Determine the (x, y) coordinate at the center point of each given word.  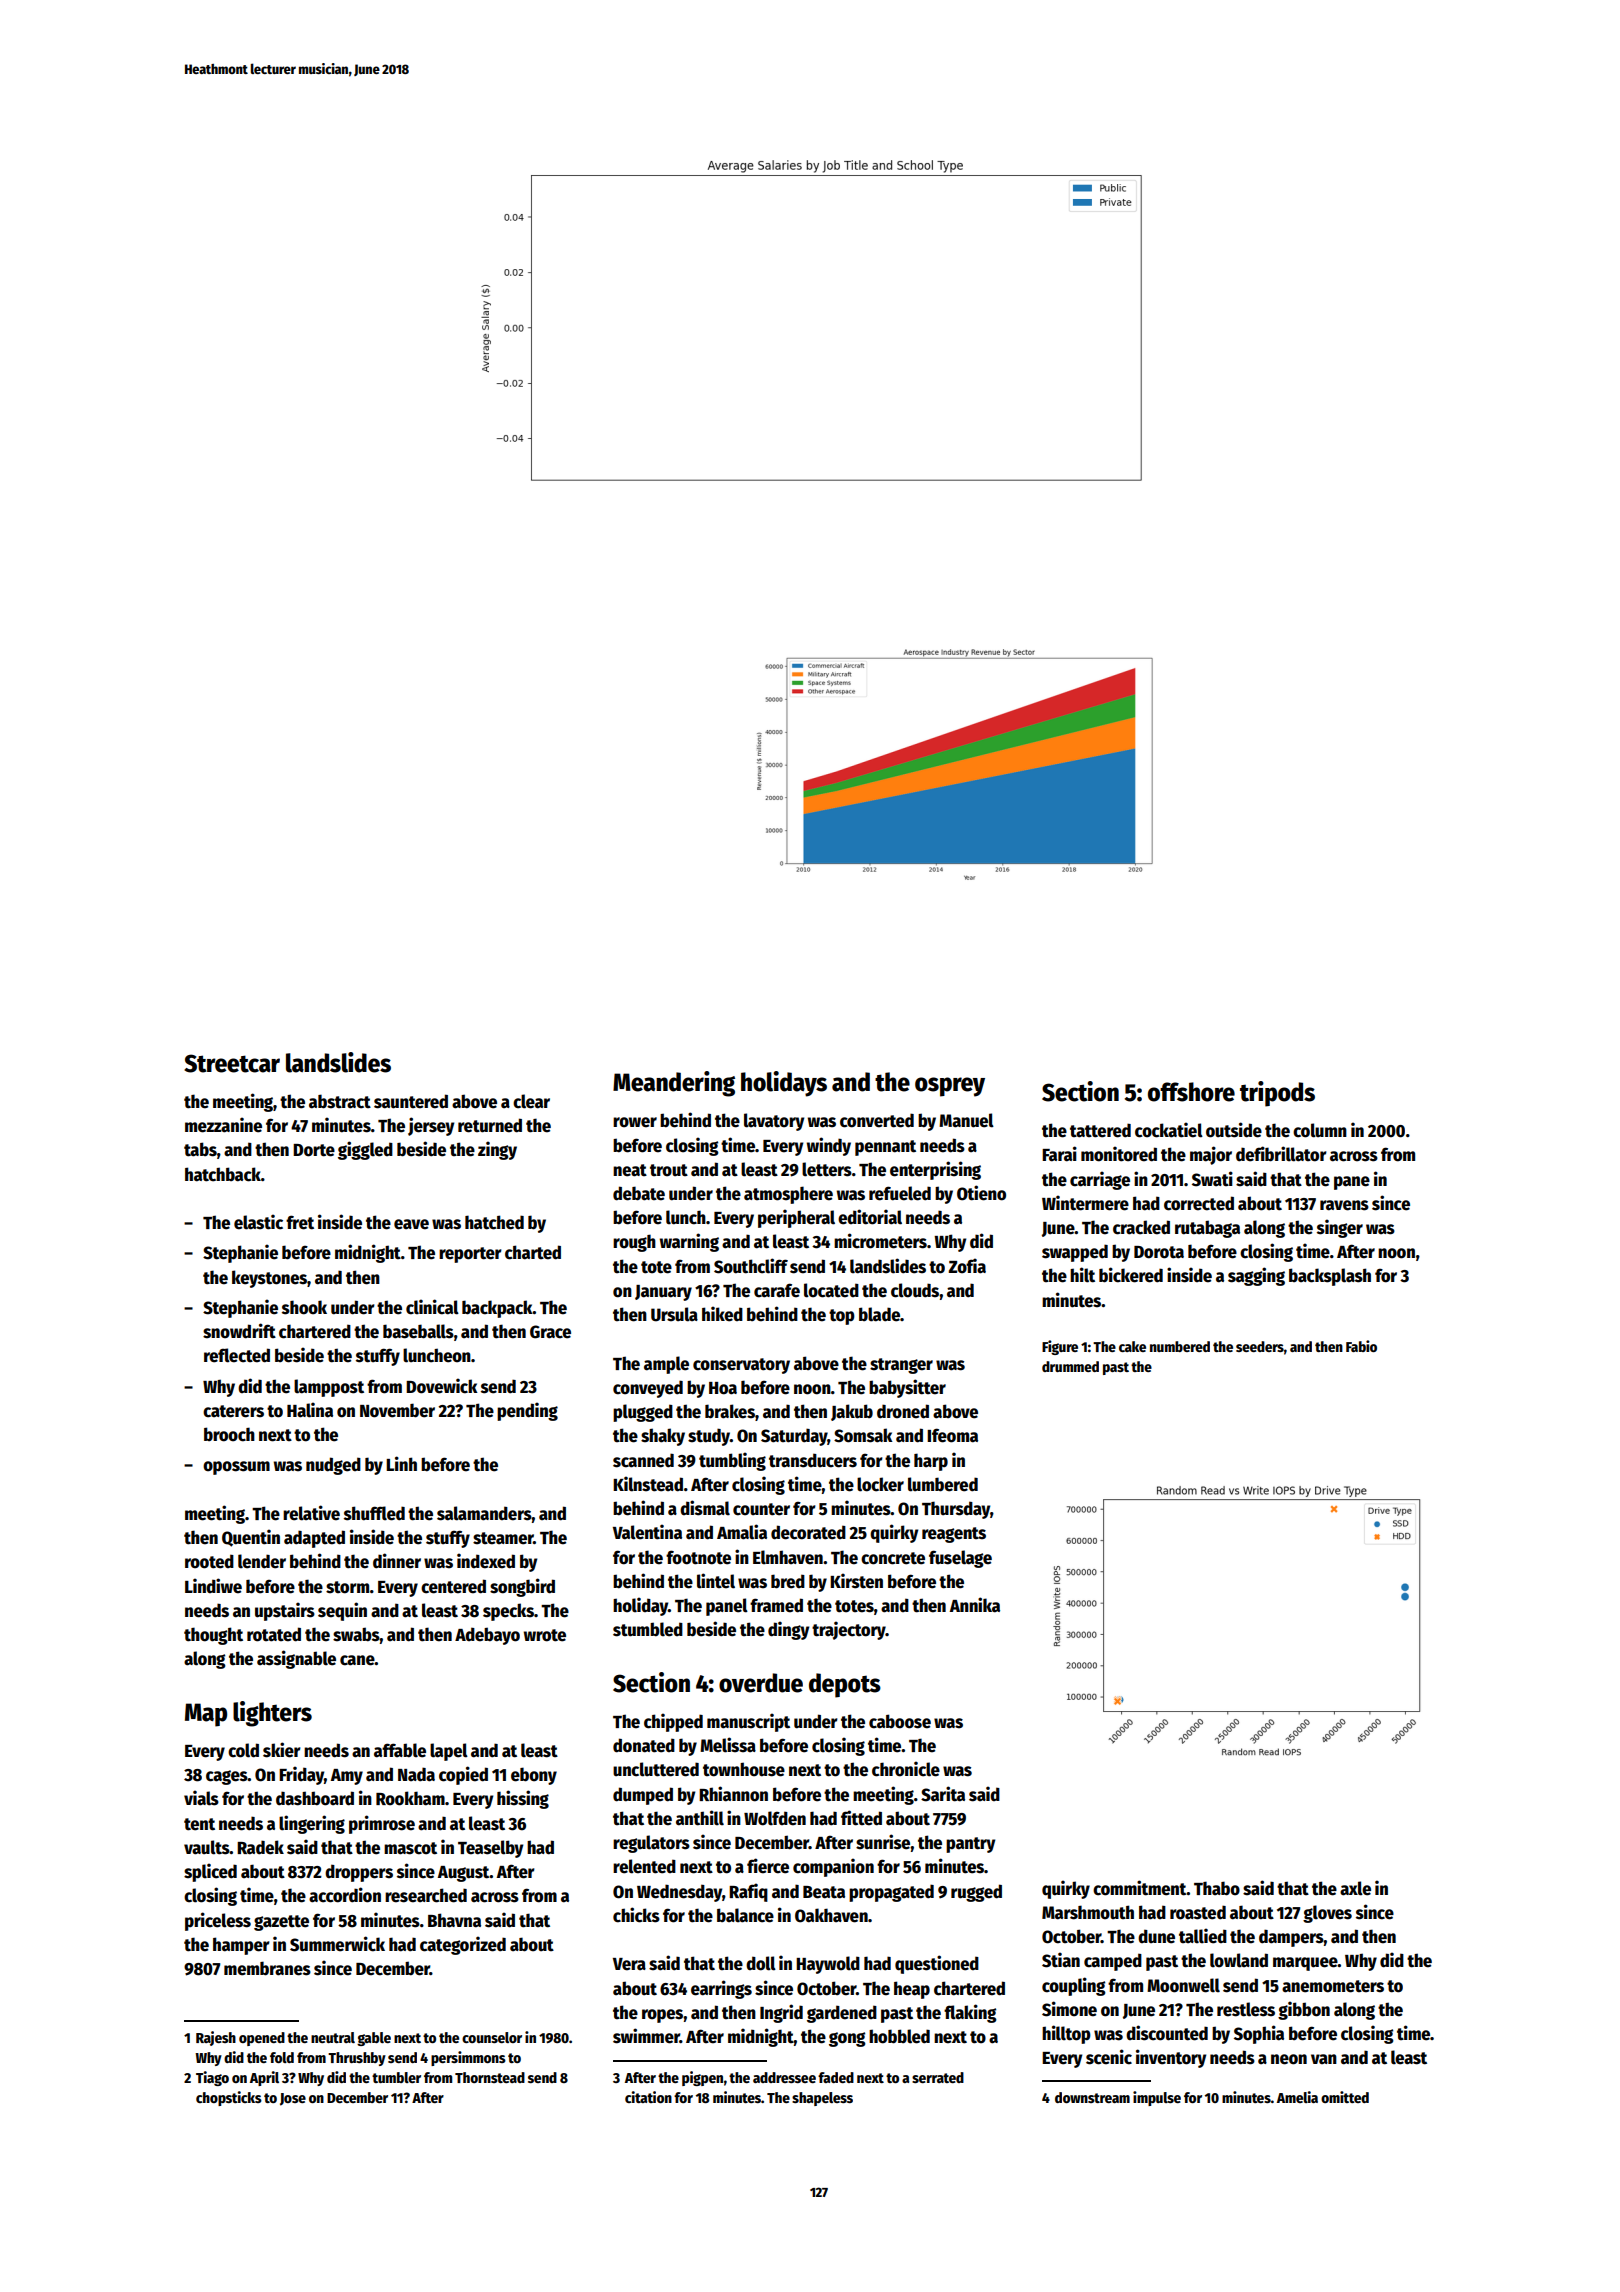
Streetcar (232, 1063)
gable (374, 2039)
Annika (974, 1605)
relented (644, 1866)
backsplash (1330, 1277)
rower (635, 1122)
